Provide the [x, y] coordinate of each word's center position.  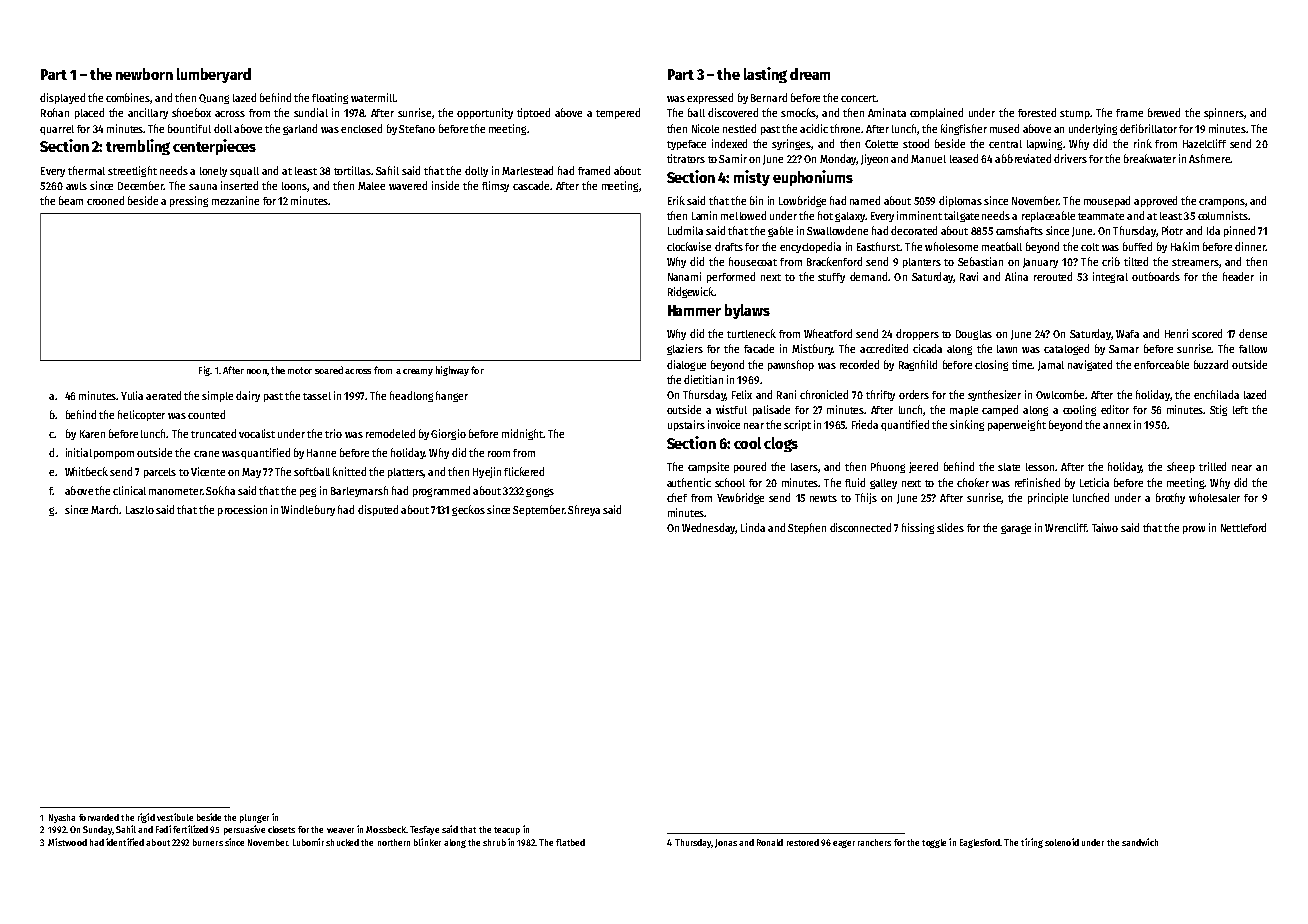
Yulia [132, 395]
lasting [765, 75]
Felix [742, 394]
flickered [524, 471]
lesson [1040, 467]
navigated [1090, 365]
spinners [1224, 113]
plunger [254, 818]
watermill [373, 97]
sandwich [1140, 842]
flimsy [495, 186]
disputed [378, 510]
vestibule [175, 817]
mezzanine [235, 200]
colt [1090, 247]
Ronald [770, 842]
